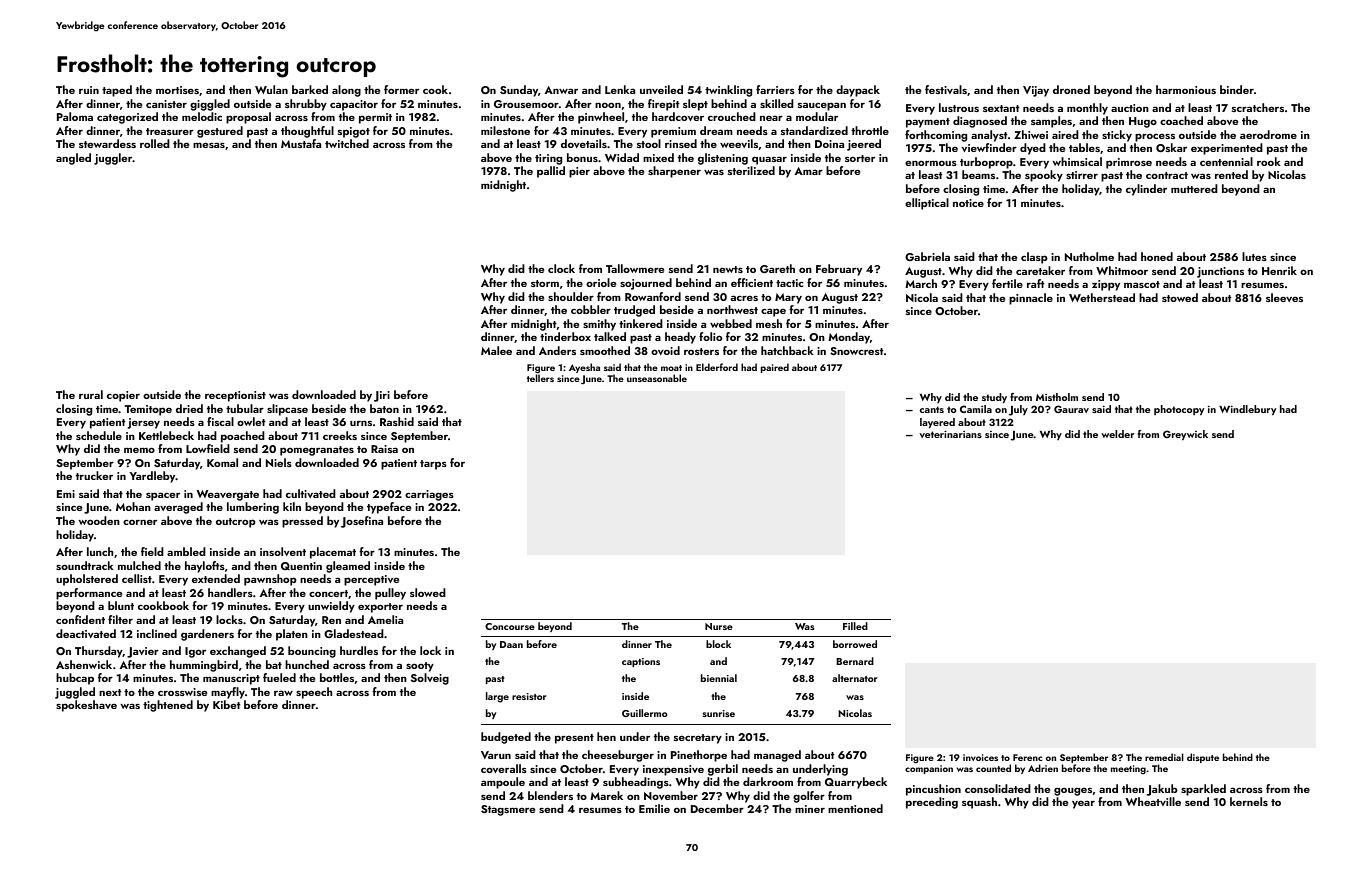 Image resolution: width=1372 pixels, height=887 pixels. Describe the element at coordinates (127, 118) in the screenshot. I see `categorized` at that location.
